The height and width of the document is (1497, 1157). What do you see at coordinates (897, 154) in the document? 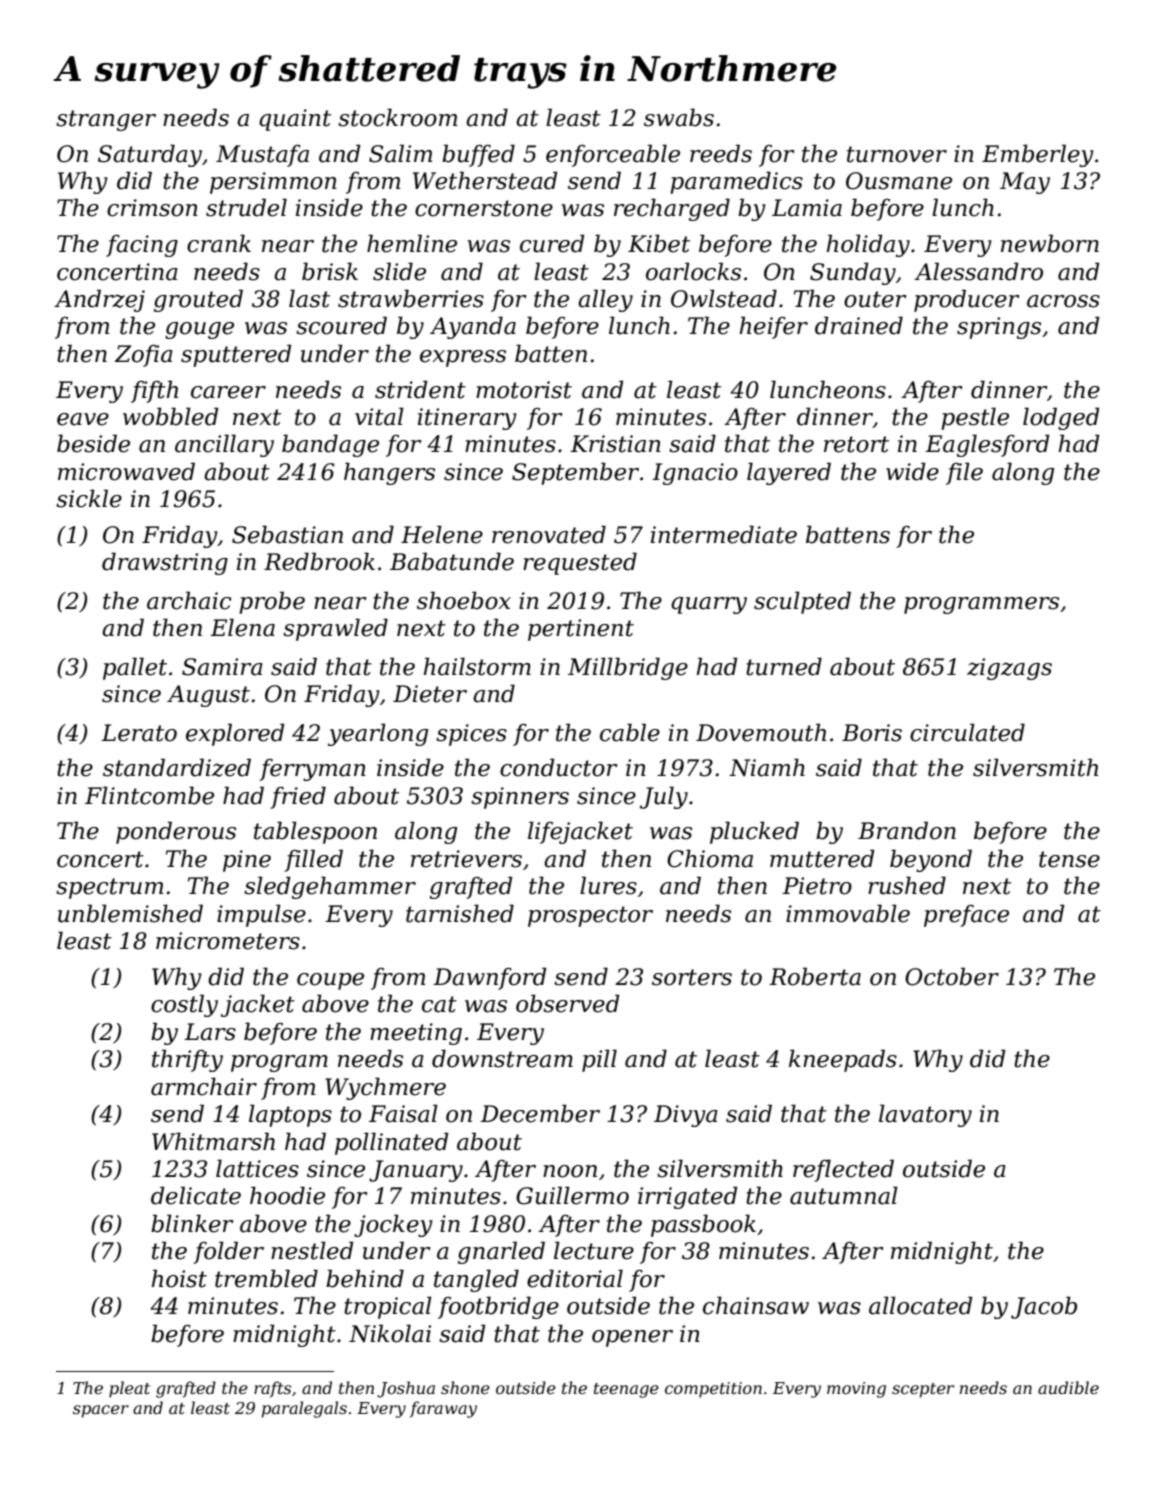
I see `turnover` at bounding box center [897, 154].
